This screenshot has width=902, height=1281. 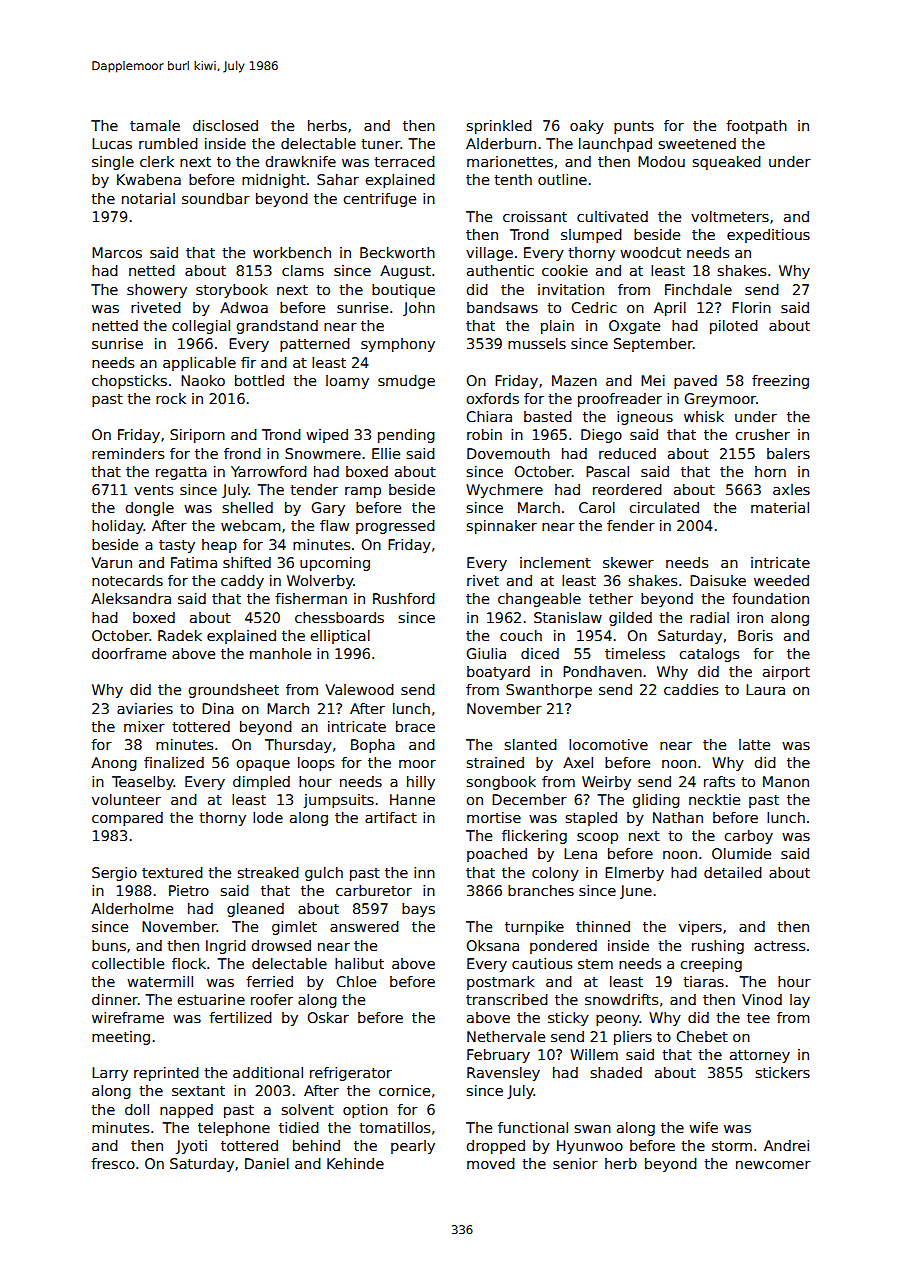 What do you see at coordinates (269, 981) in the screenshot?
I see `ferried` at bounding box center [269, 981].
